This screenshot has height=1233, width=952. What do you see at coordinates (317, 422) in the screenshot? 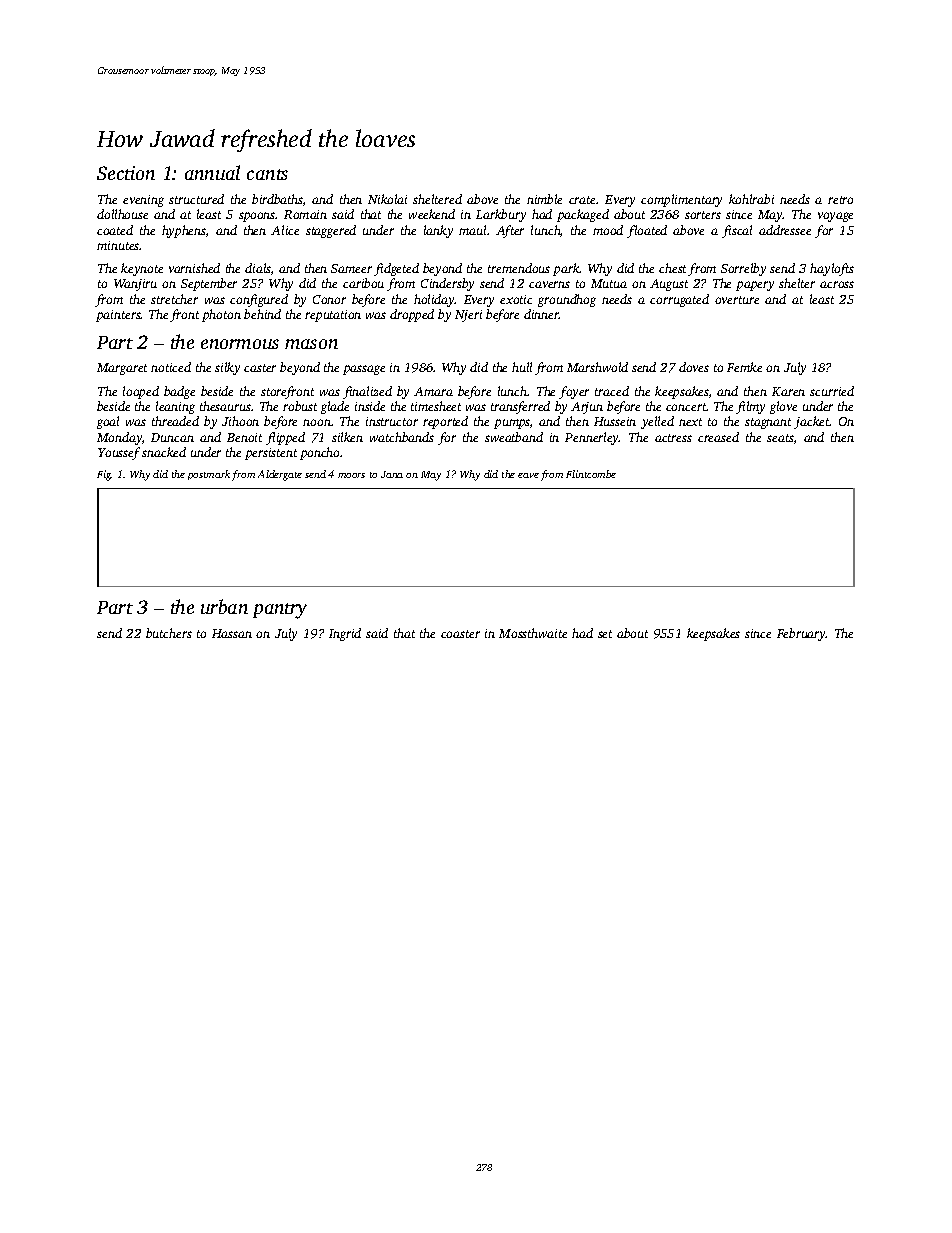
I see `noon` at bounding box center [317, 422].
